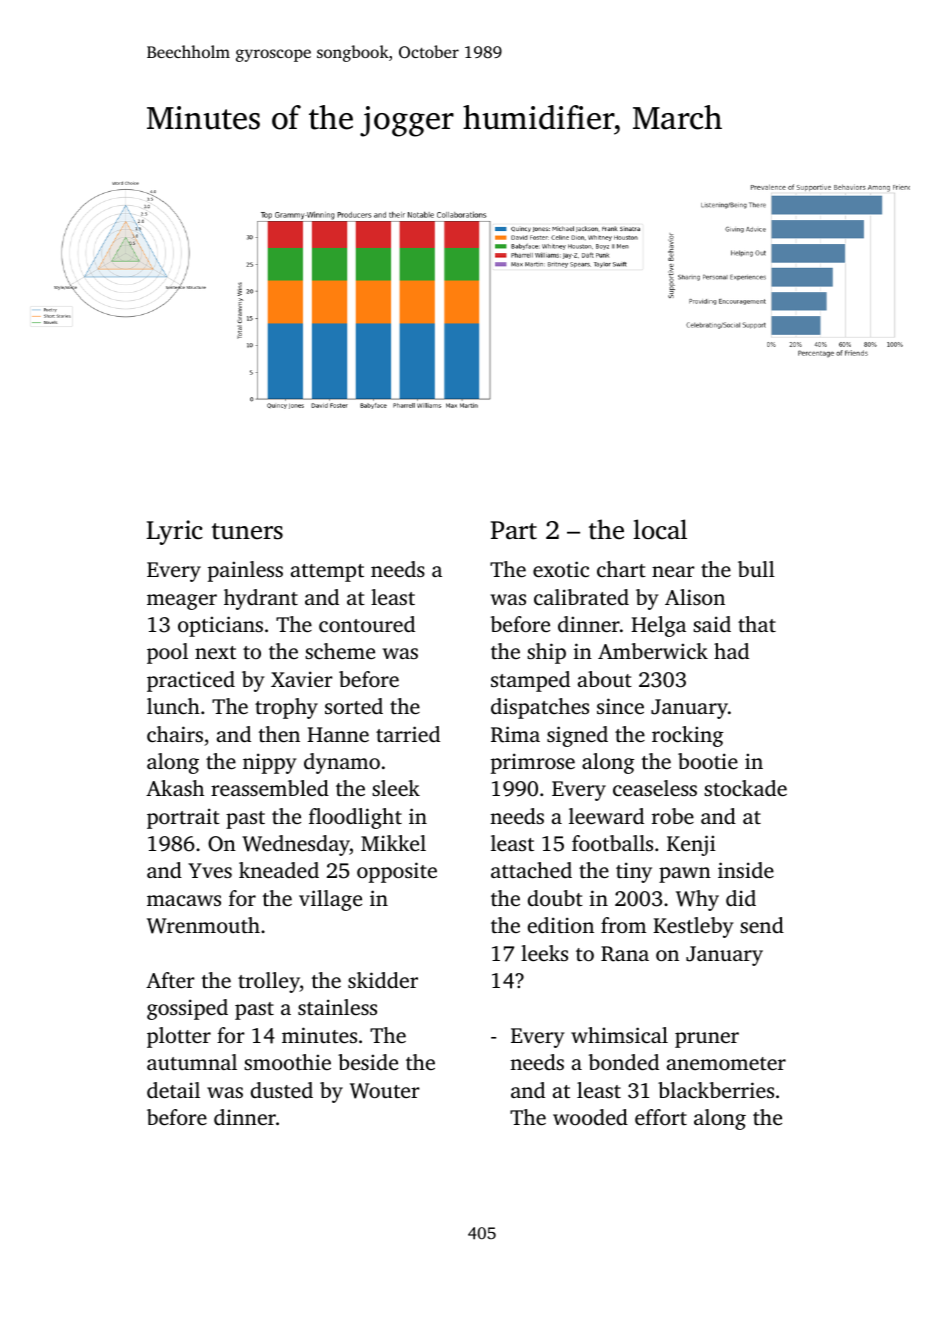 Image resolution: width=935 pixels, height=1327 pixels. I want to click on did, so click(741, 898).
